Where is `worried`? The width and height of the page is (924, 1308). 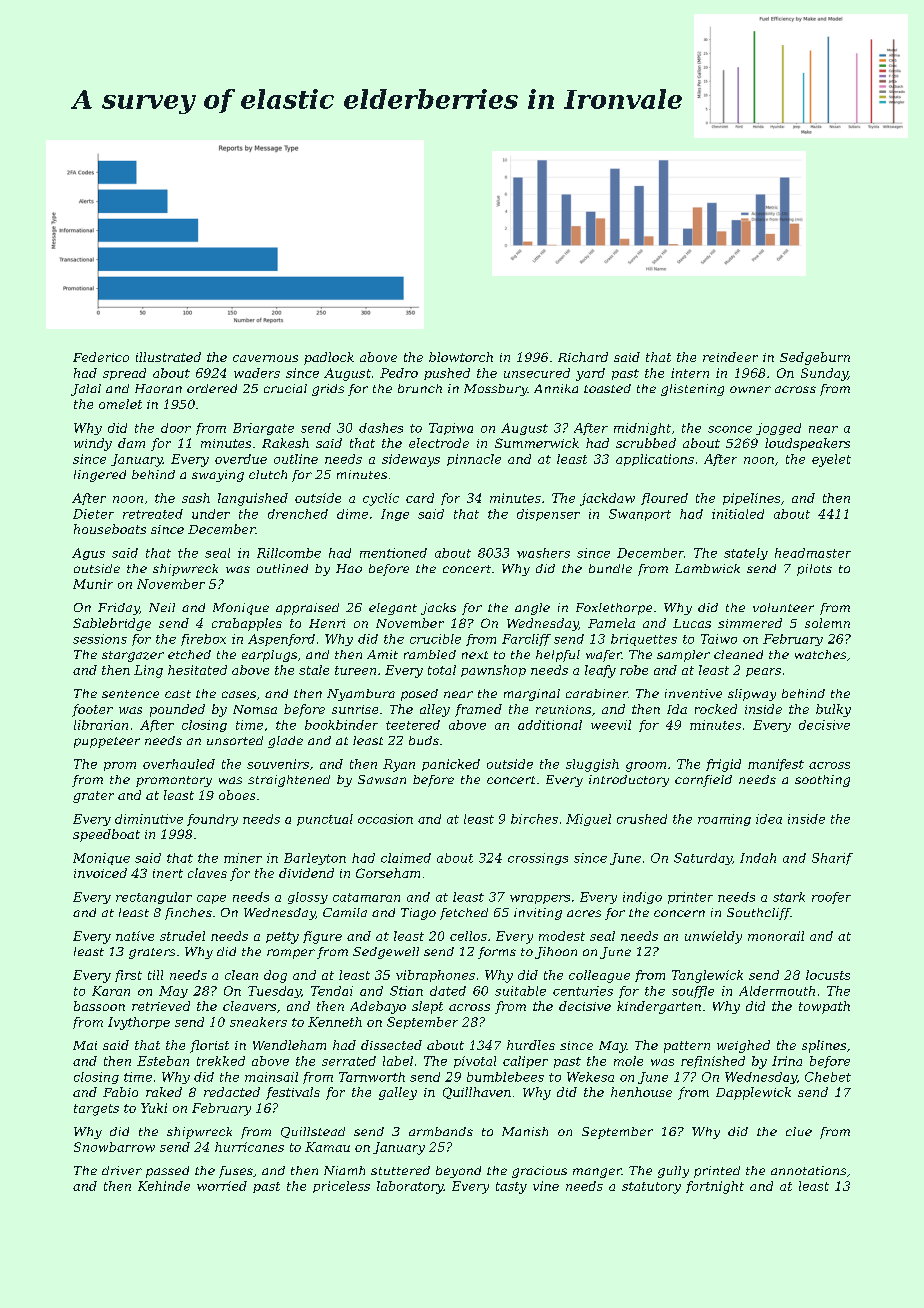 worried is located at coordinates (222, 1186).
